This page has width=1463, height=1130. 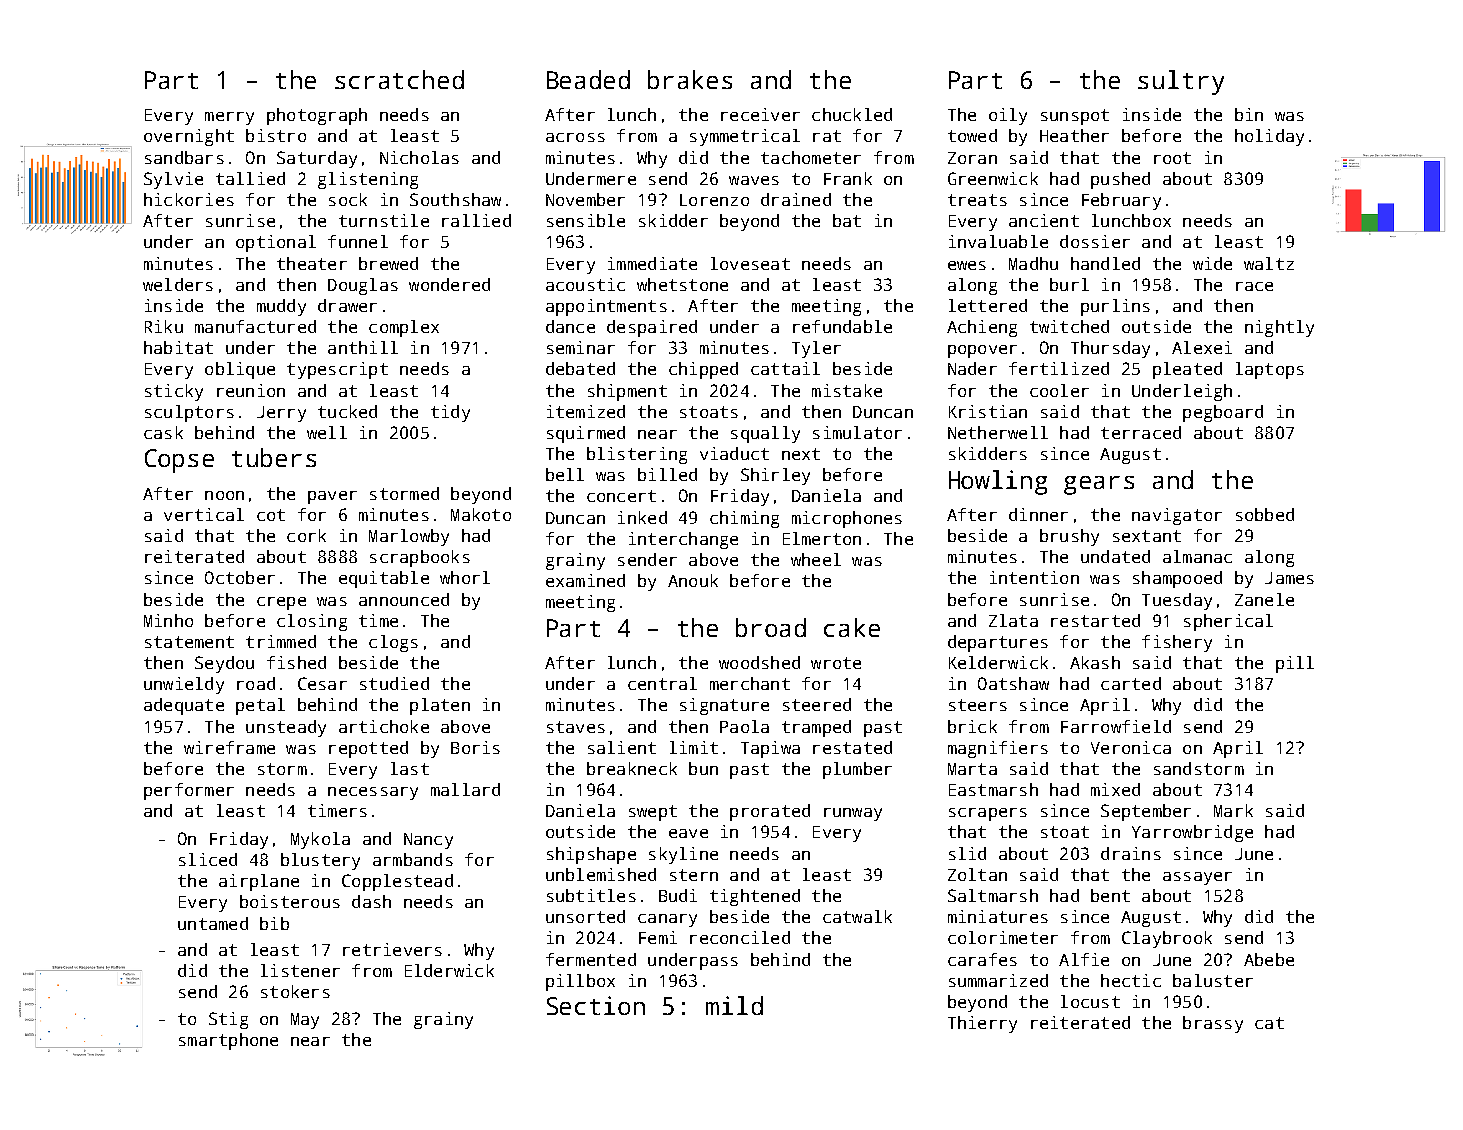 I want to click on Section, so click(x=596, y=1005).
